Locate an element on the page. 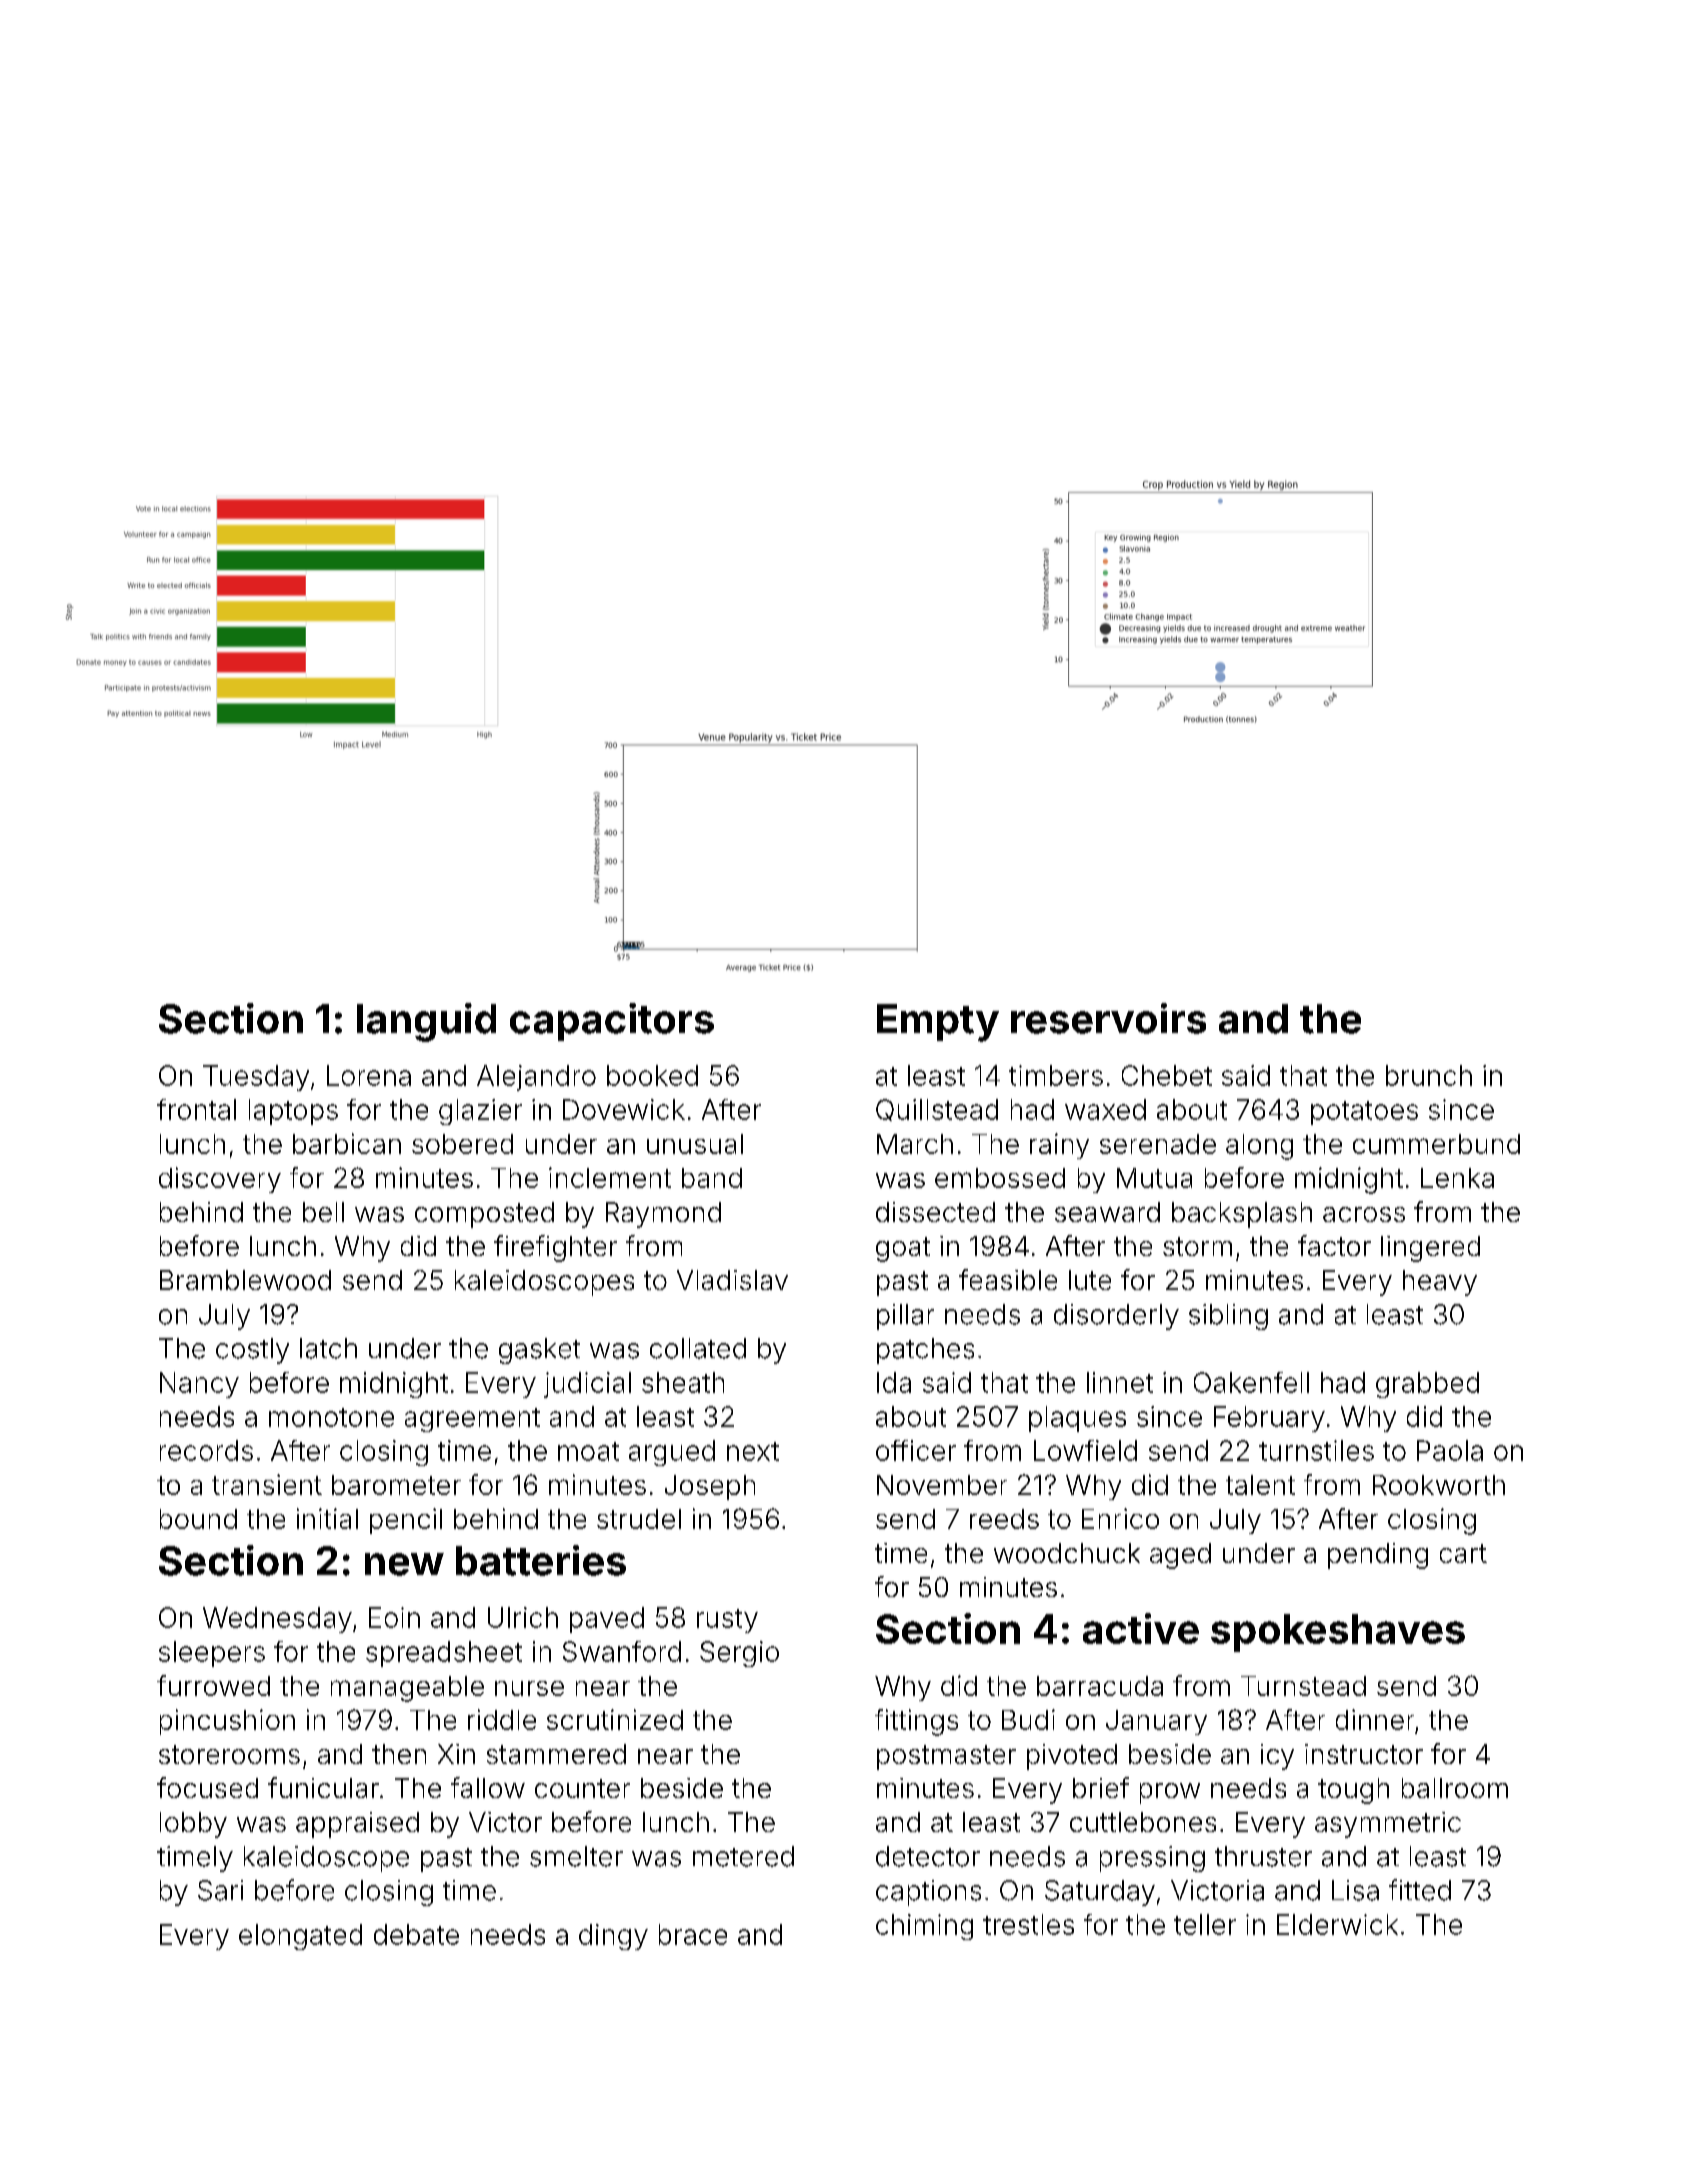  booked is located at coordinates (652, 1075).
